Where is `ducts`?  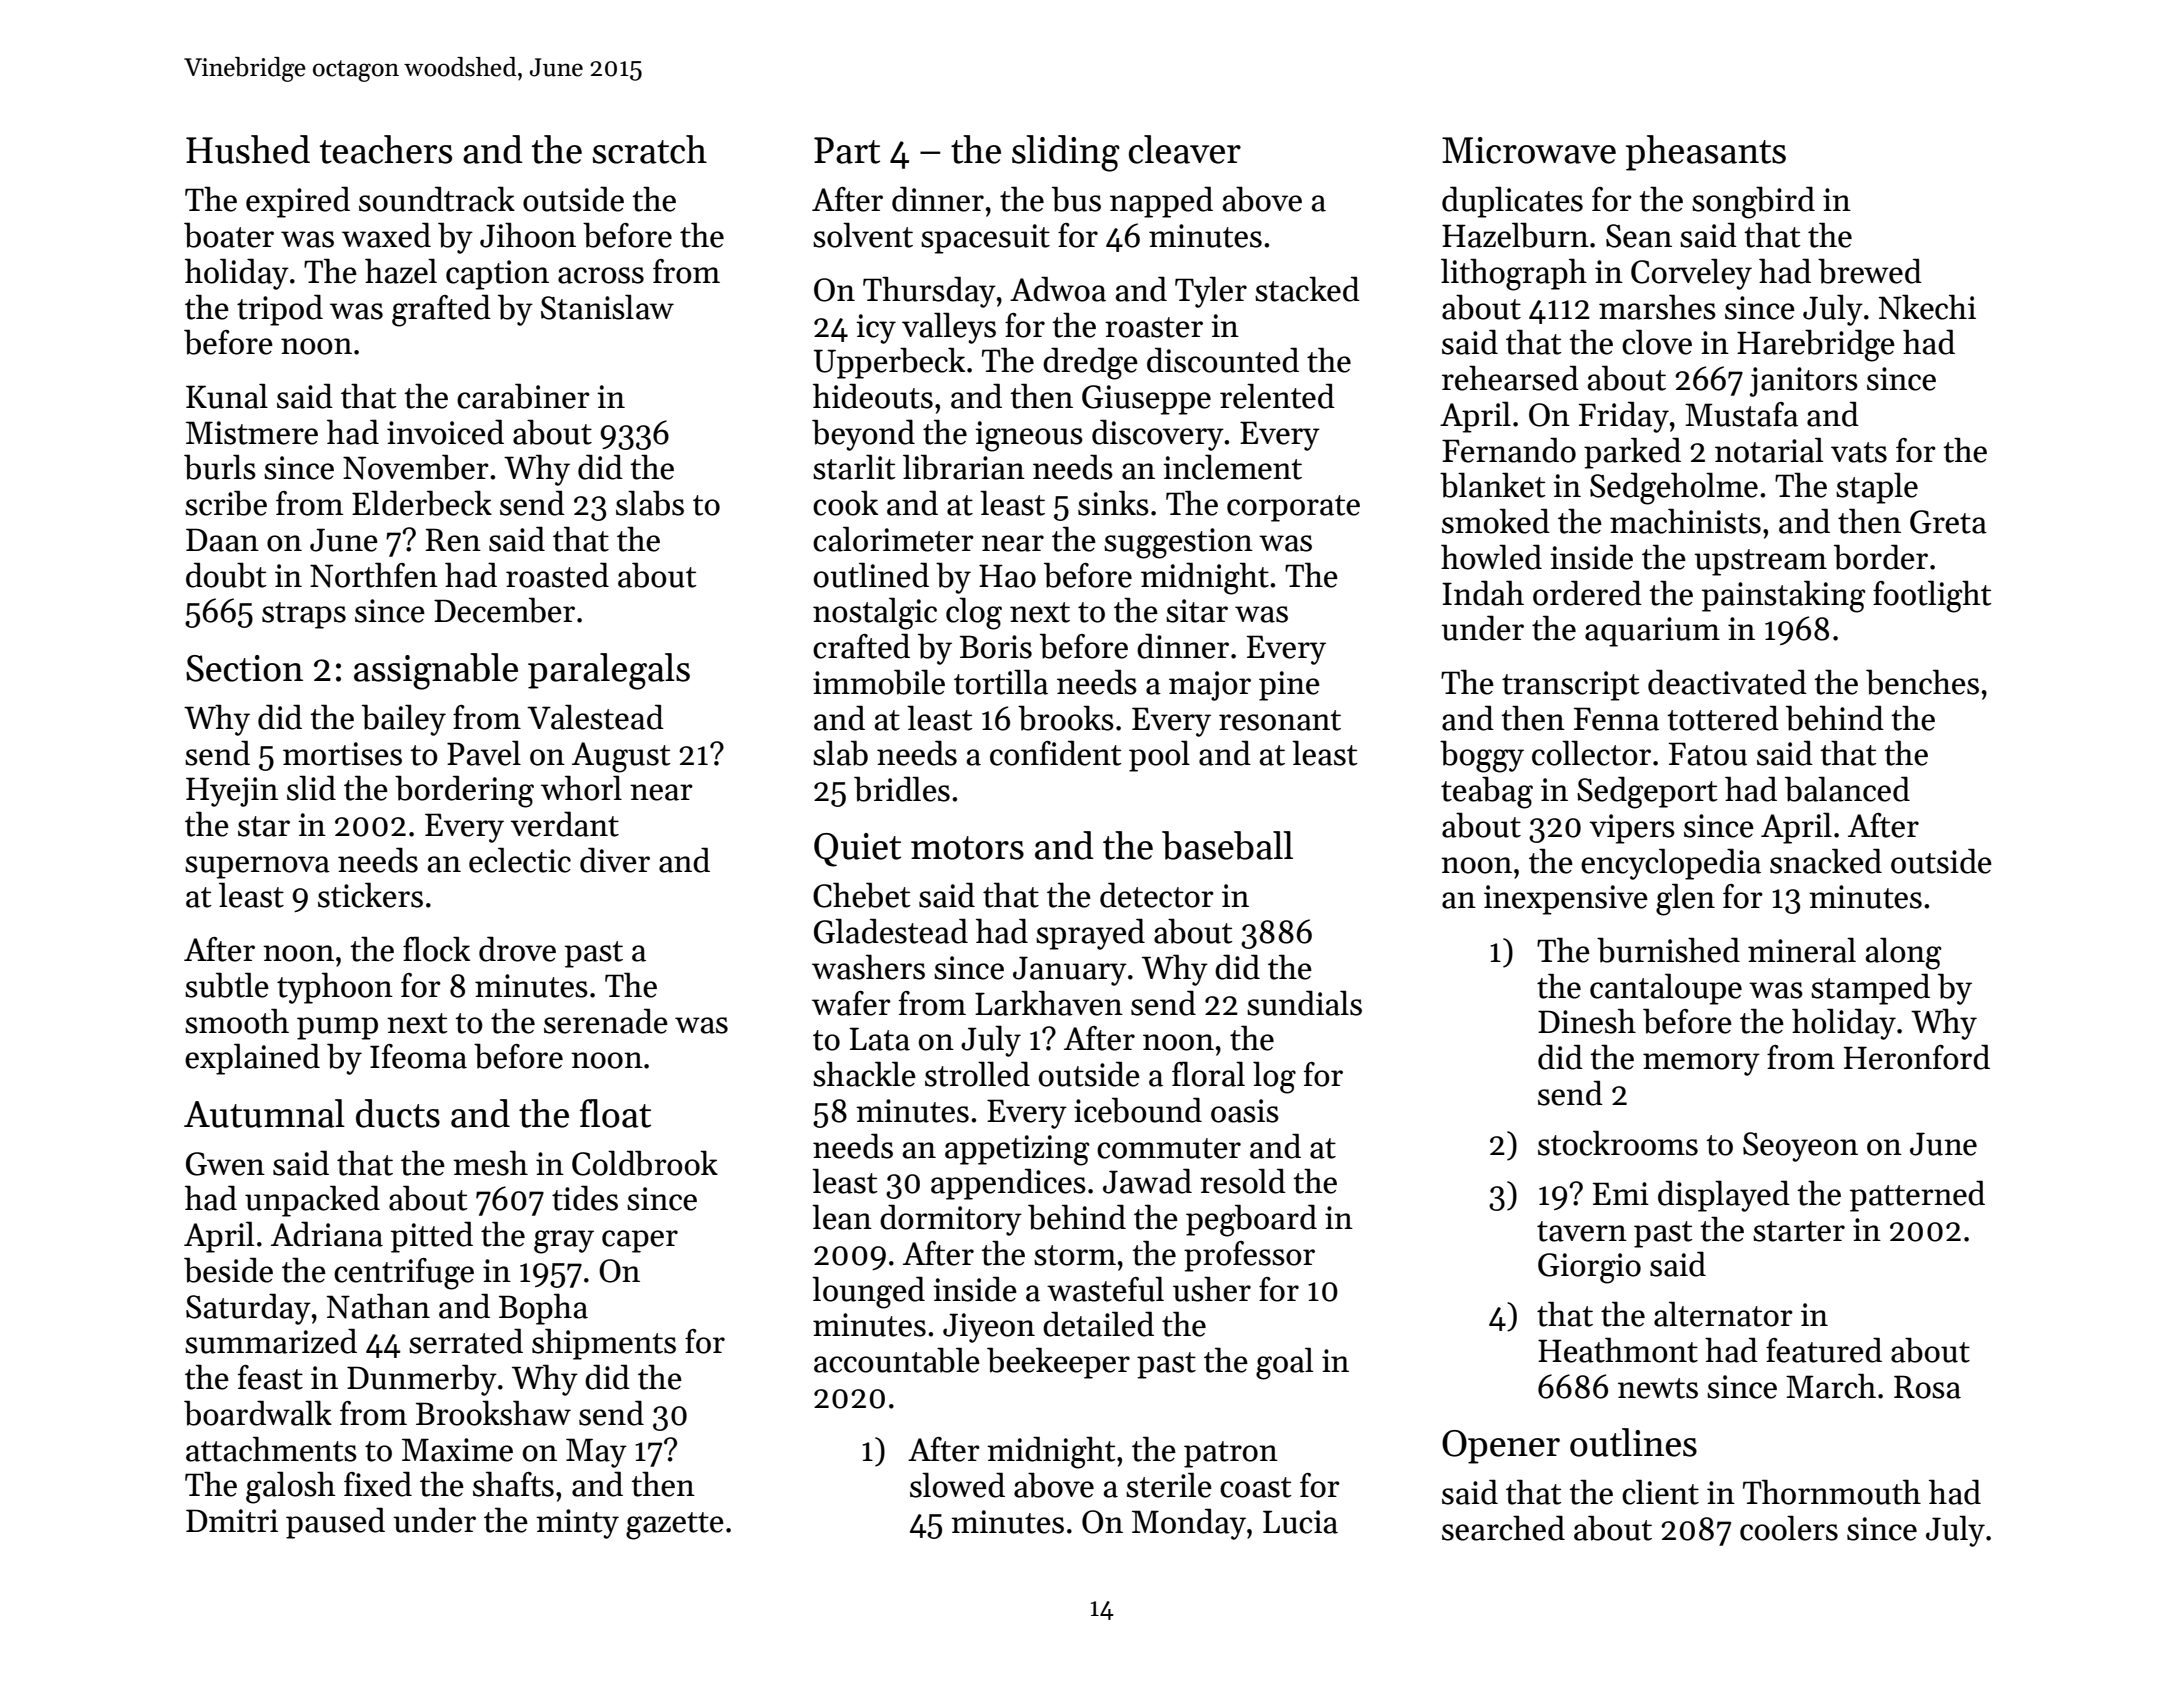
ducts is located at coordinates (398, 1113).
